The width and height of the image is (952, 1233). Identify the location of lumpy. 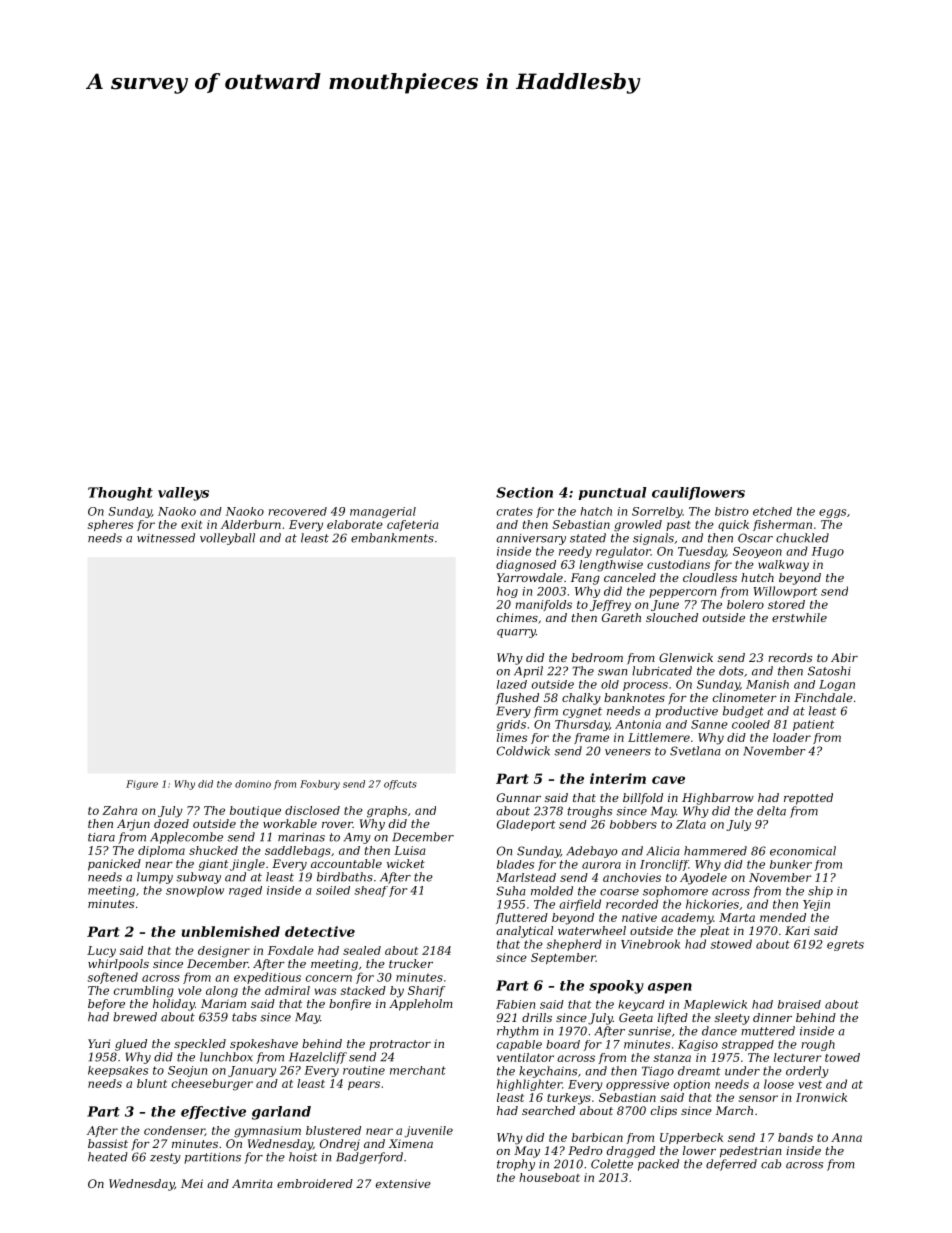
(155, 878).
